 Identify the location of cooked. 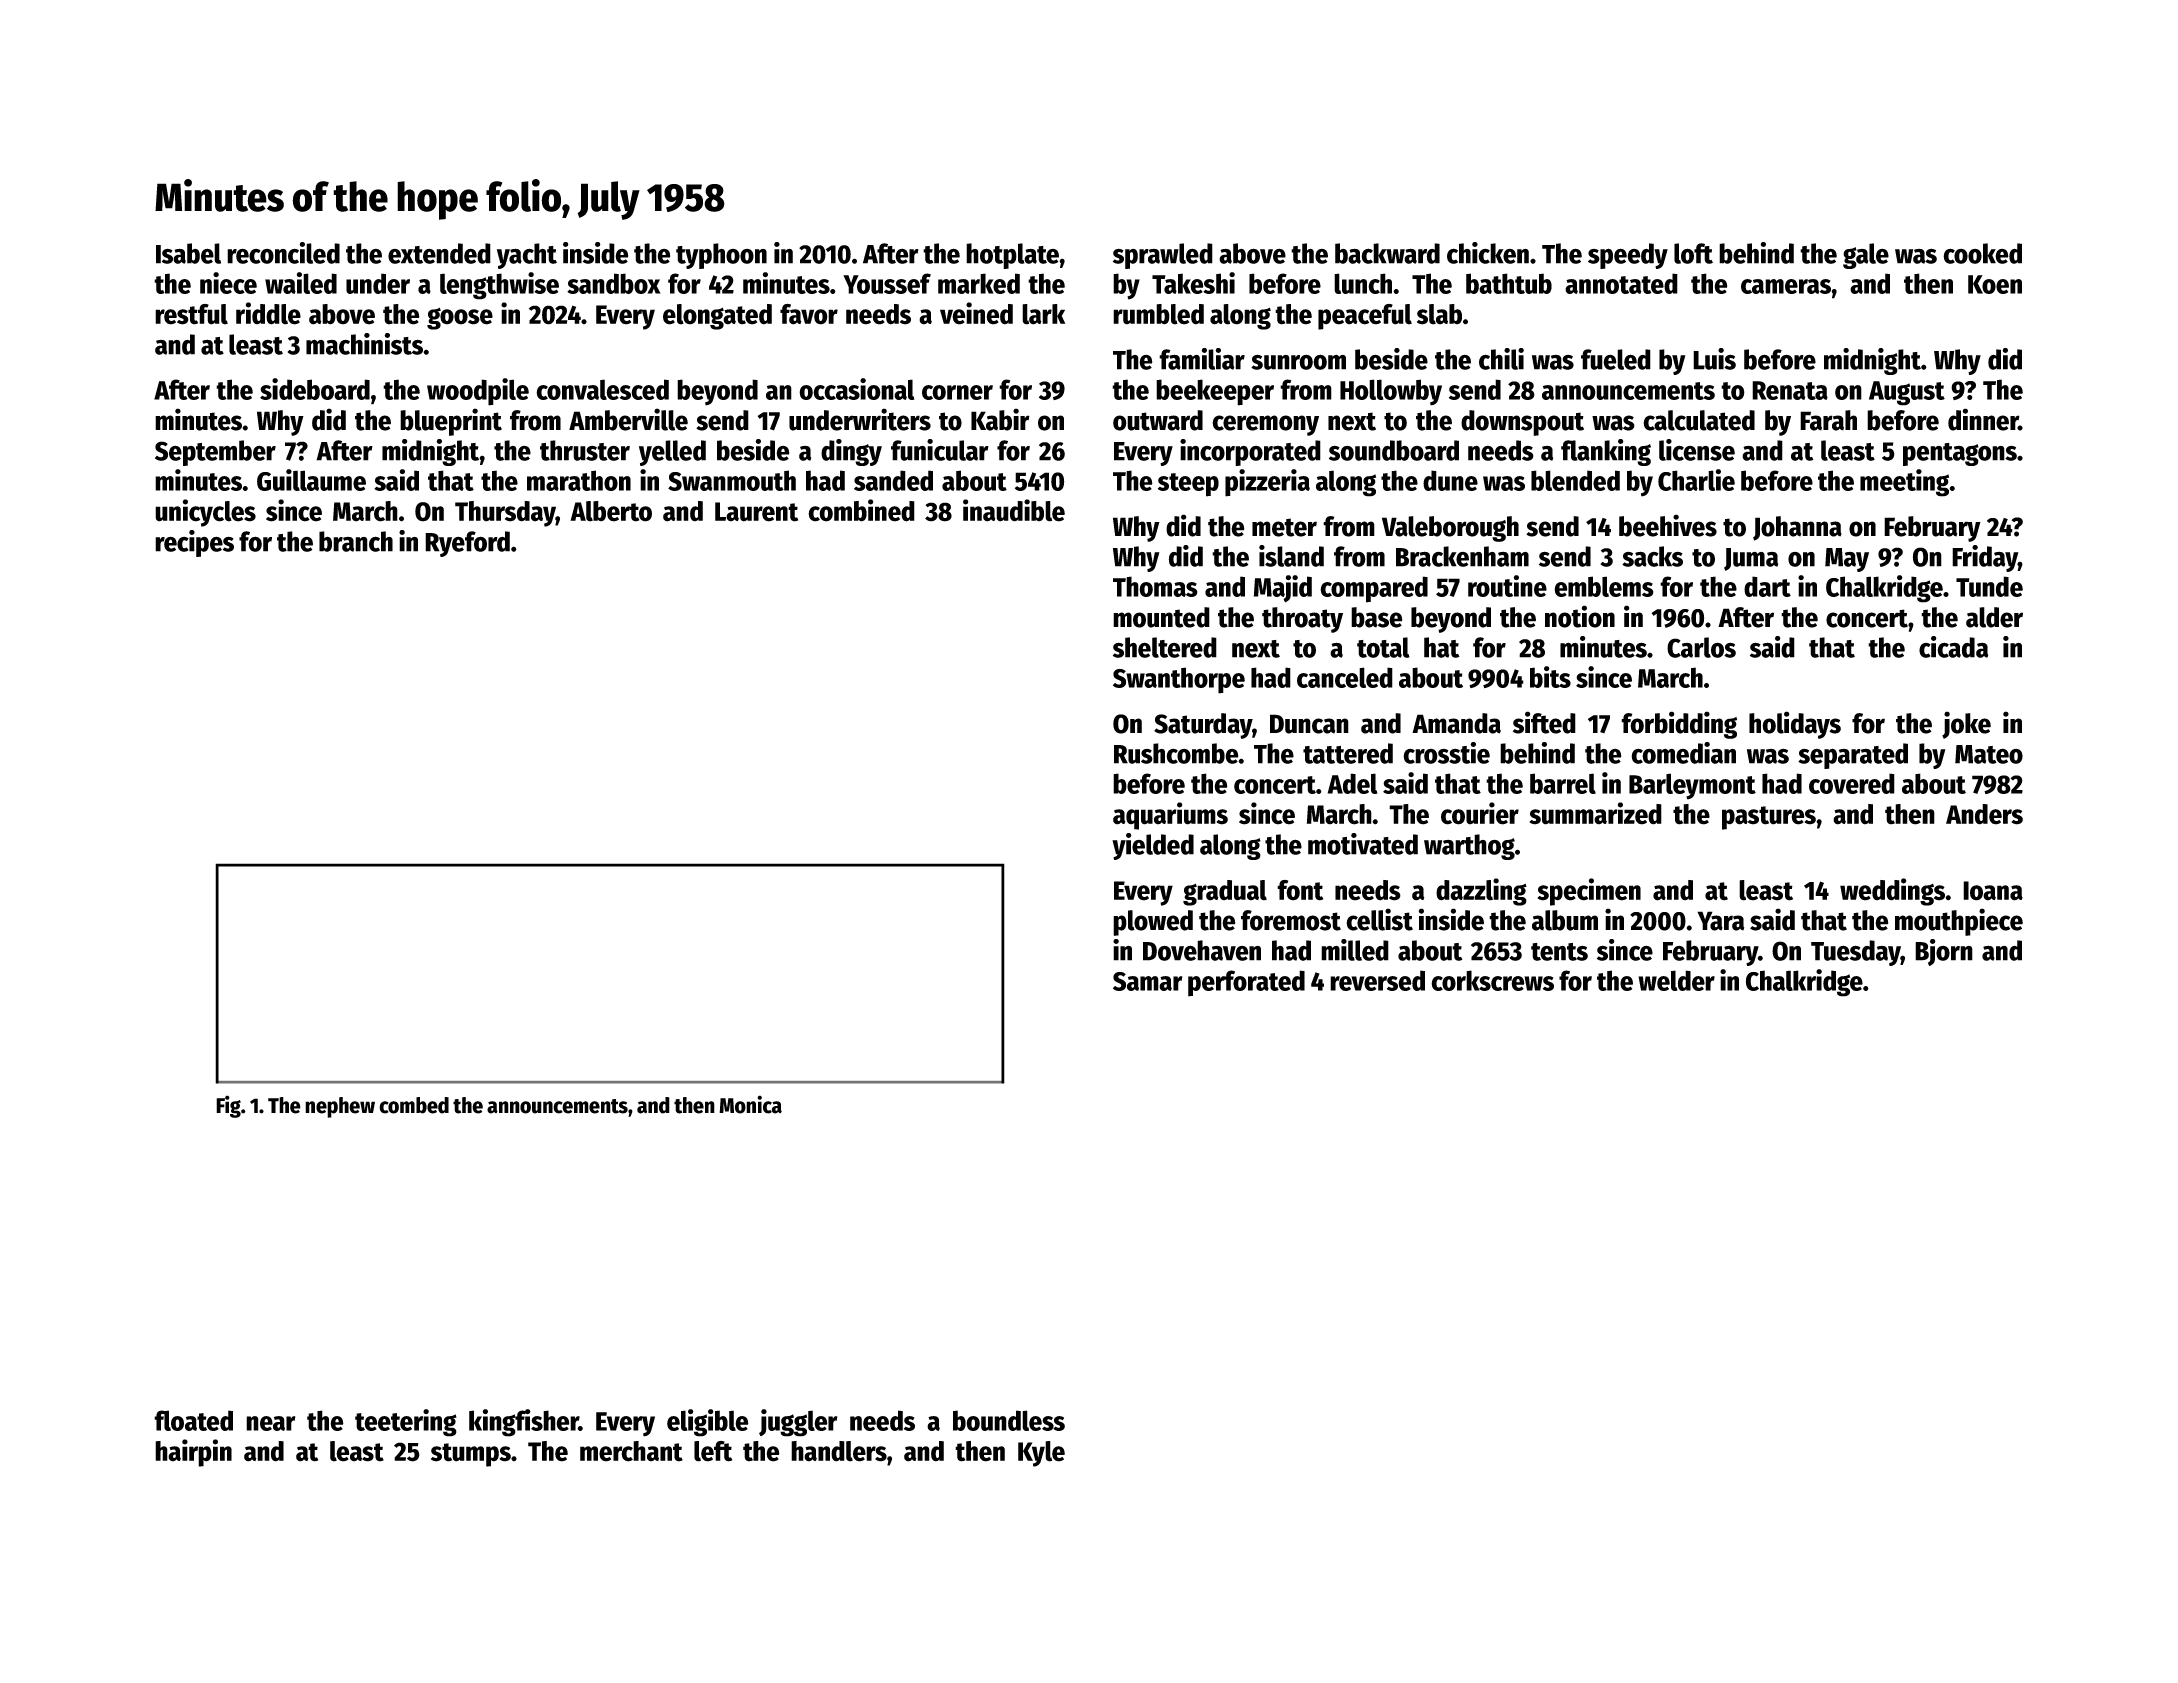
(1982, 253).
